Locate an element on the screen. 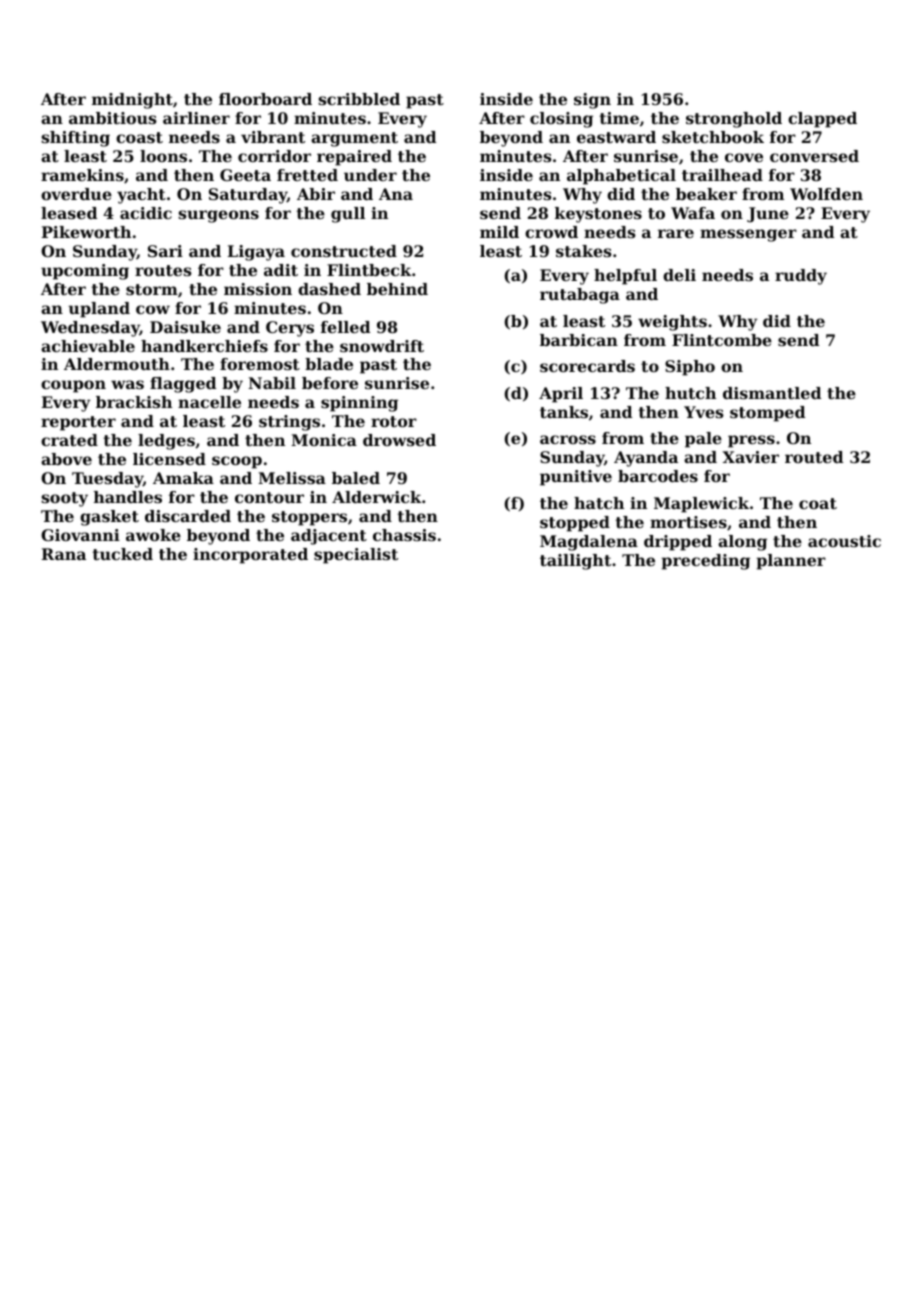 Image resolution: width=924 pixels, height=1308 pixels. Sipho is located at coordinates (690, 368).
